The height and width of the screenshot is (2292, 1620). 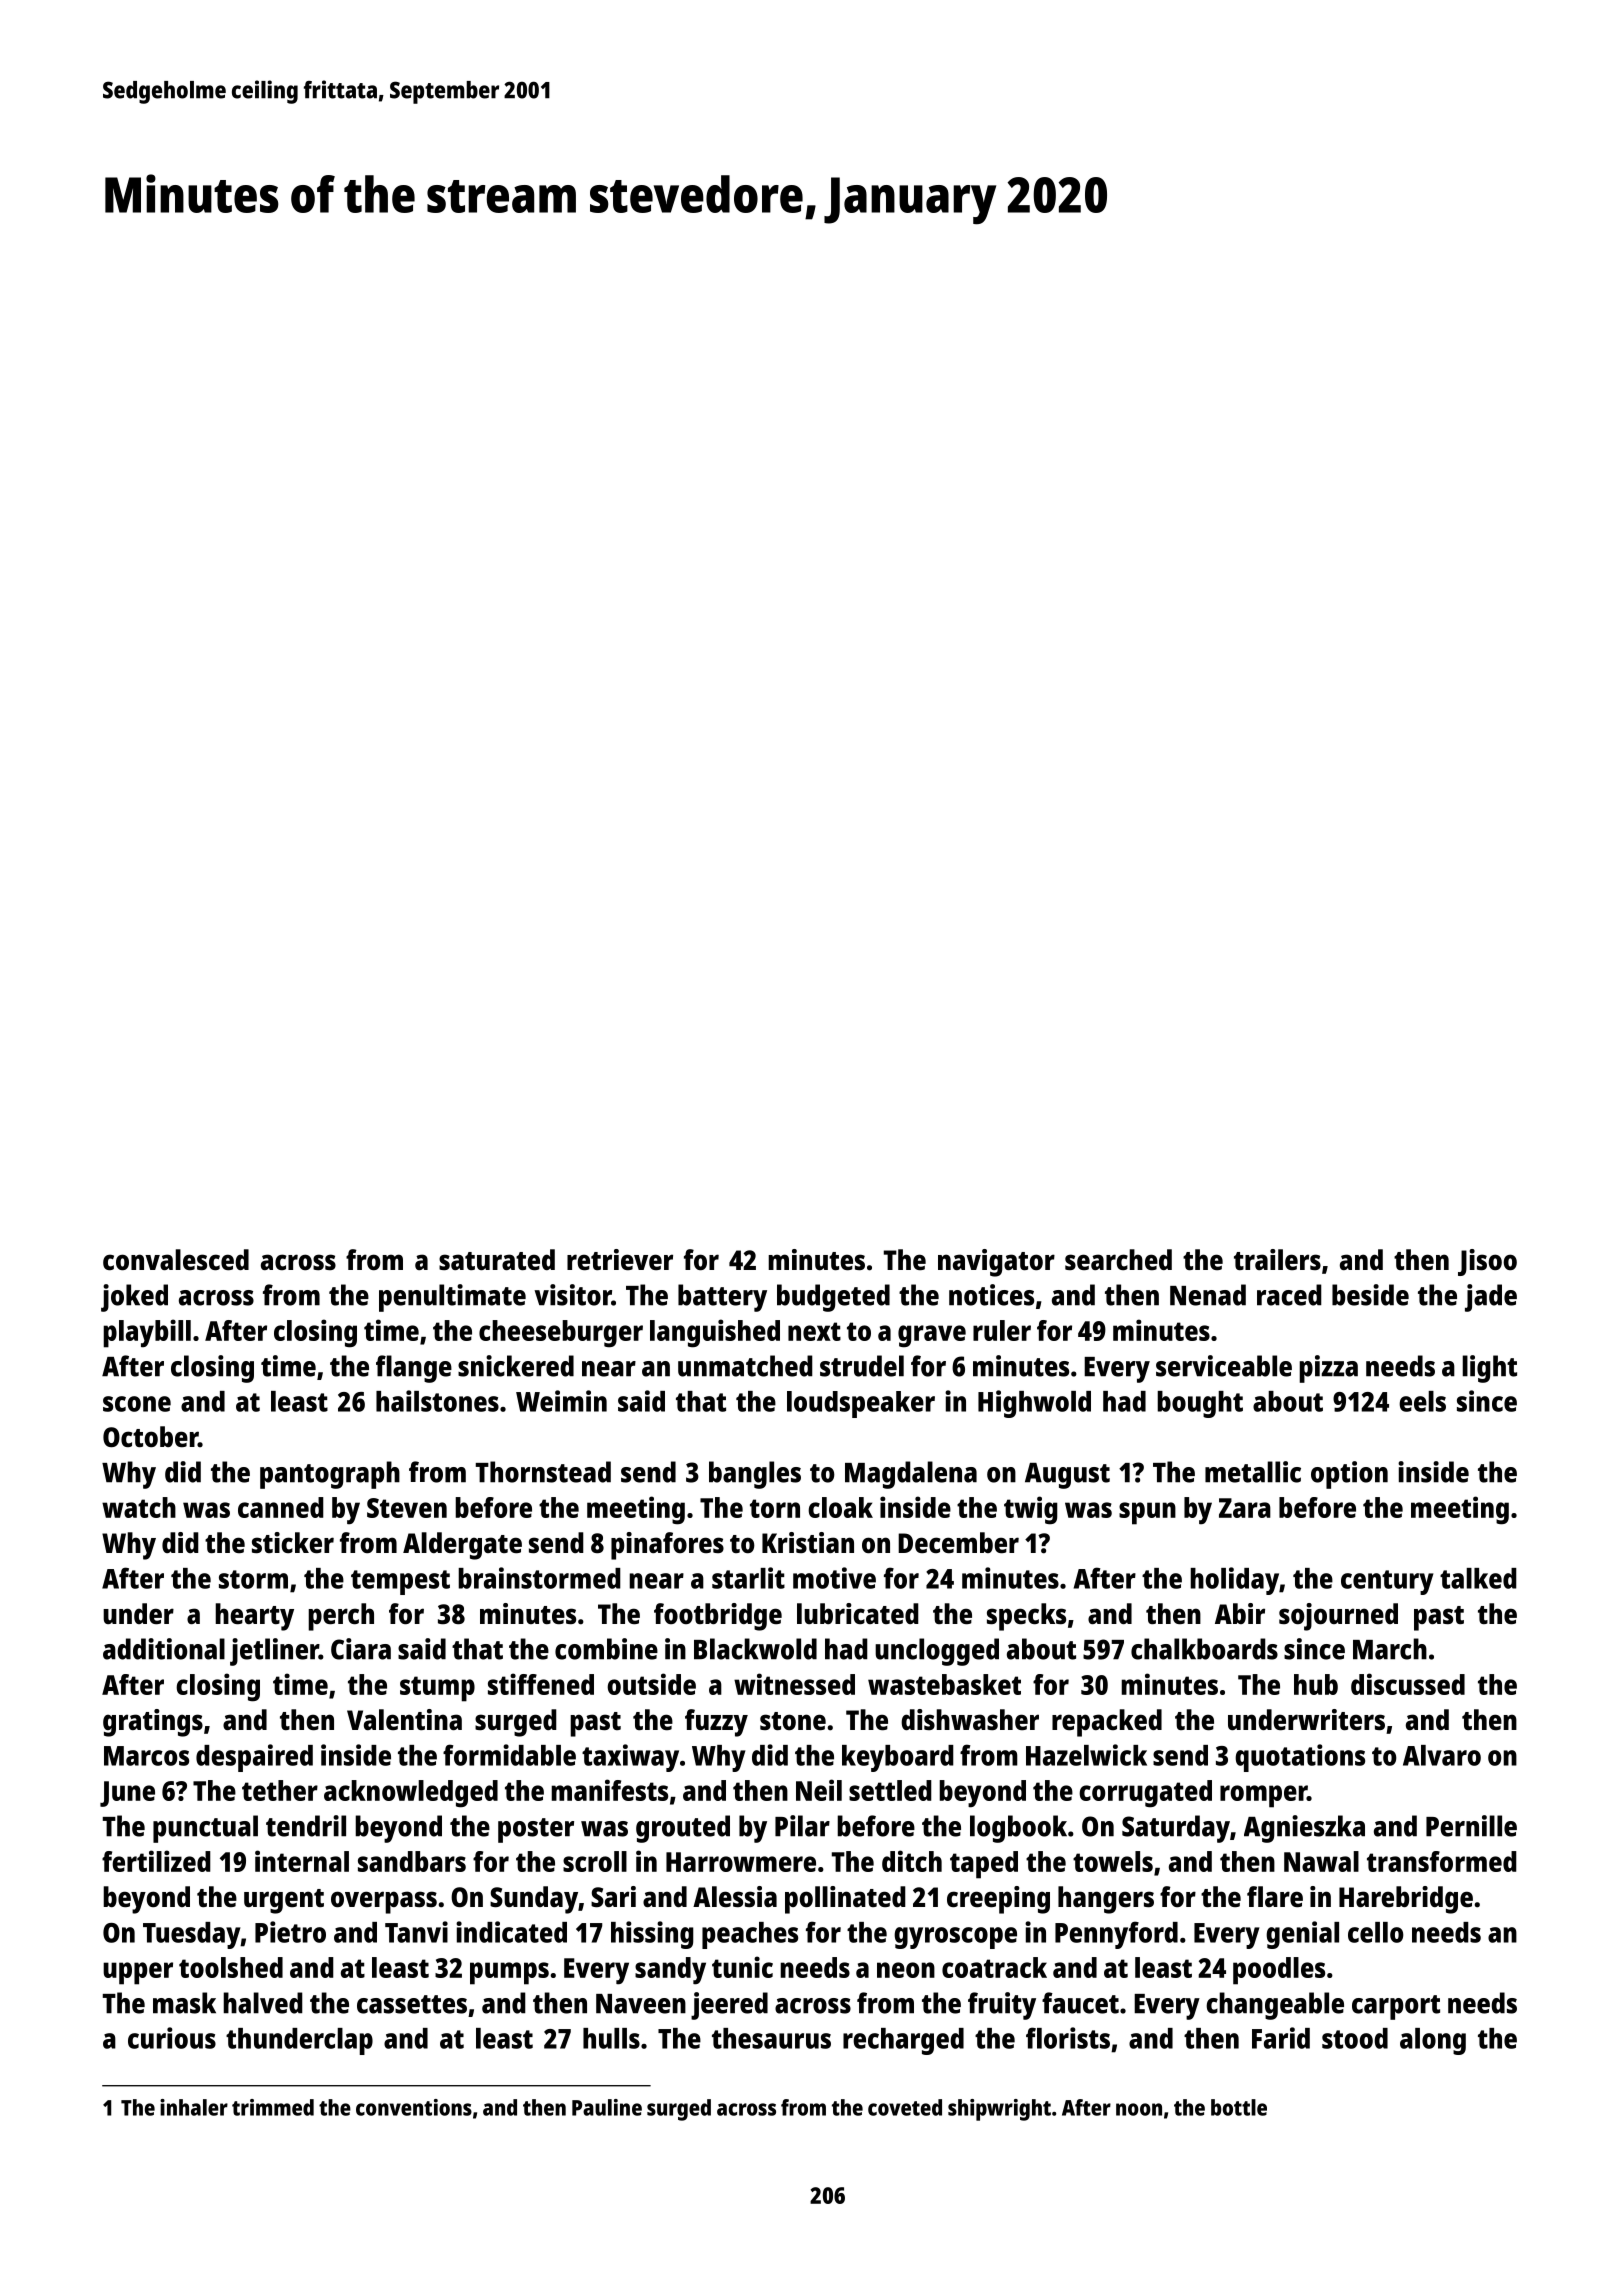 I want to click on joked, so click(x=134, y=1298).
